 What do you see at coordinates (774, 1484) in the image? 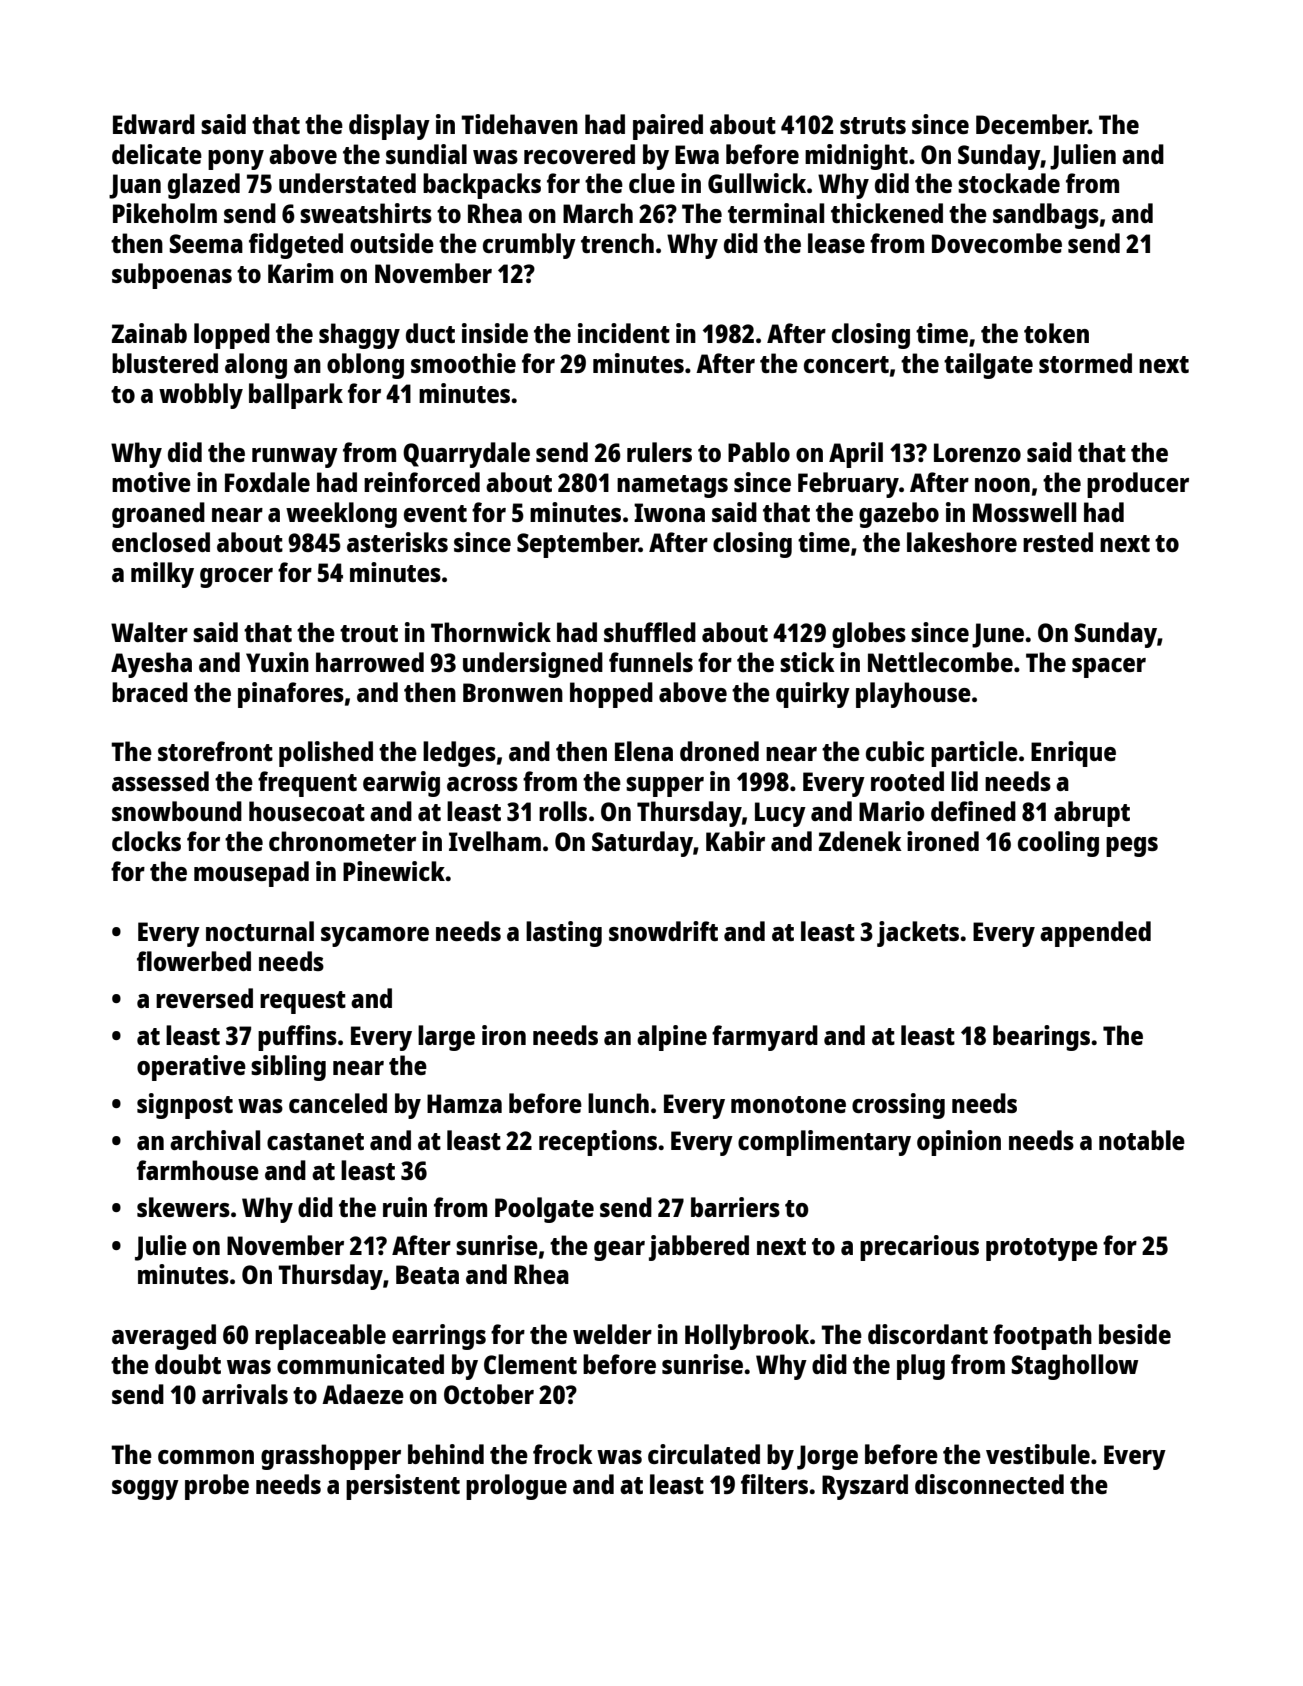
I see `filters` at bounding box center [774, 1484].
